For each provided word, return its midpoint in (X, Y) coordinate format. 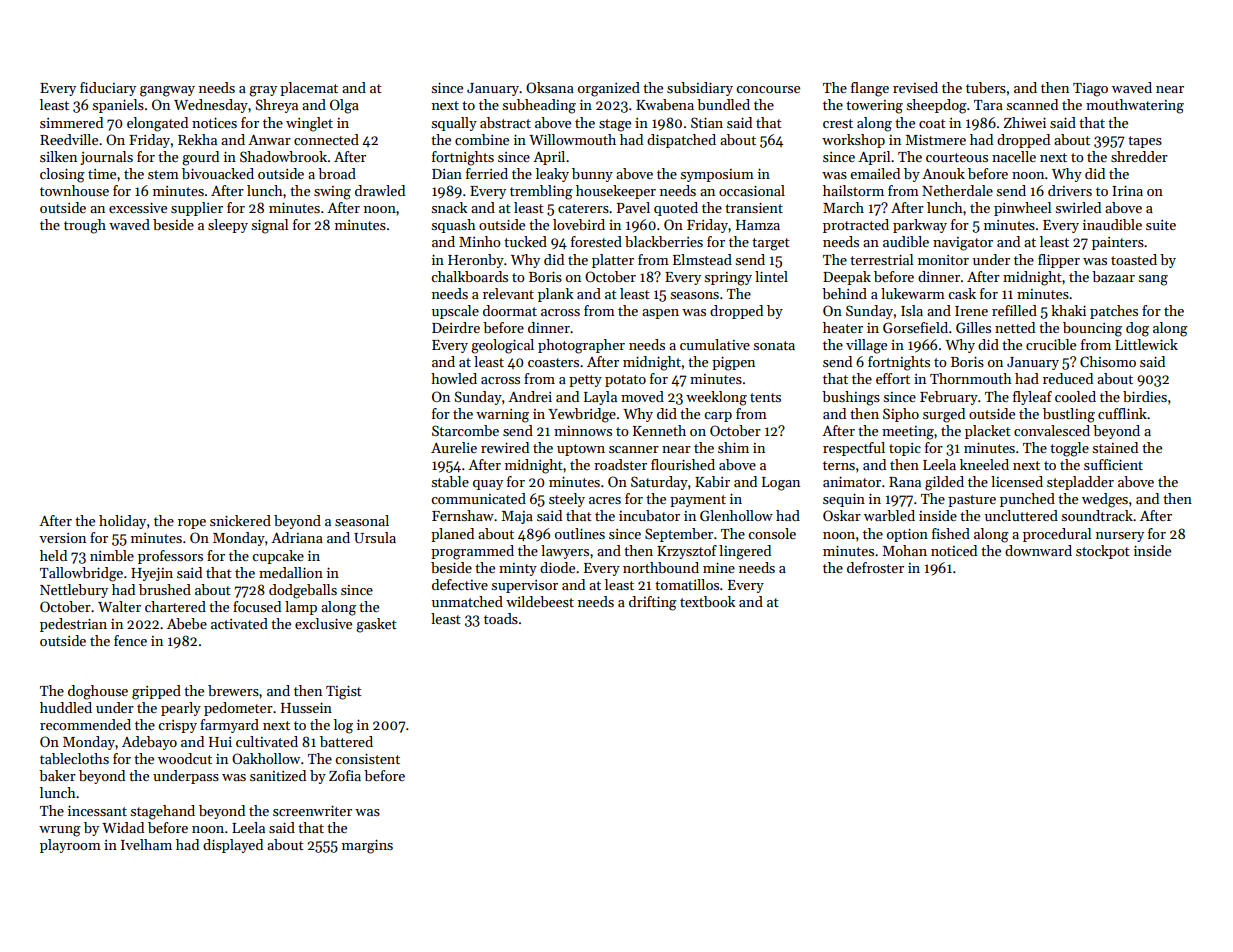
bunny (592, 175)
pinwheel (1022, 209)
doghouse (98, 692)
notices (214, 122)
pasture (972, 501)
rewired (505, 447)
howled (454, 378)
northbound (661, 567)
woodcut (185, 758)
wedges (1105, 500)
